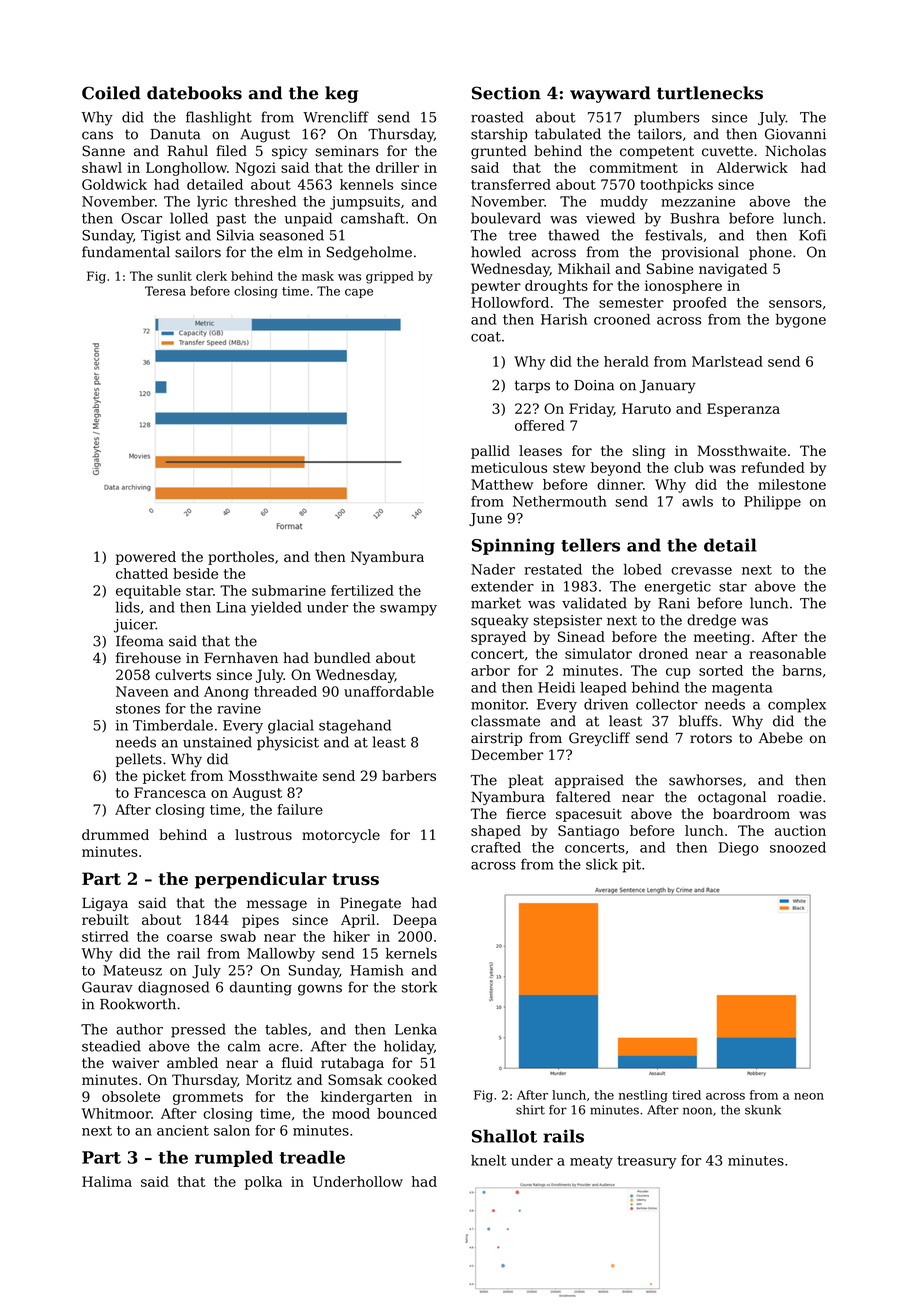  I want to click on turtlenecks, so click(710, 93).
